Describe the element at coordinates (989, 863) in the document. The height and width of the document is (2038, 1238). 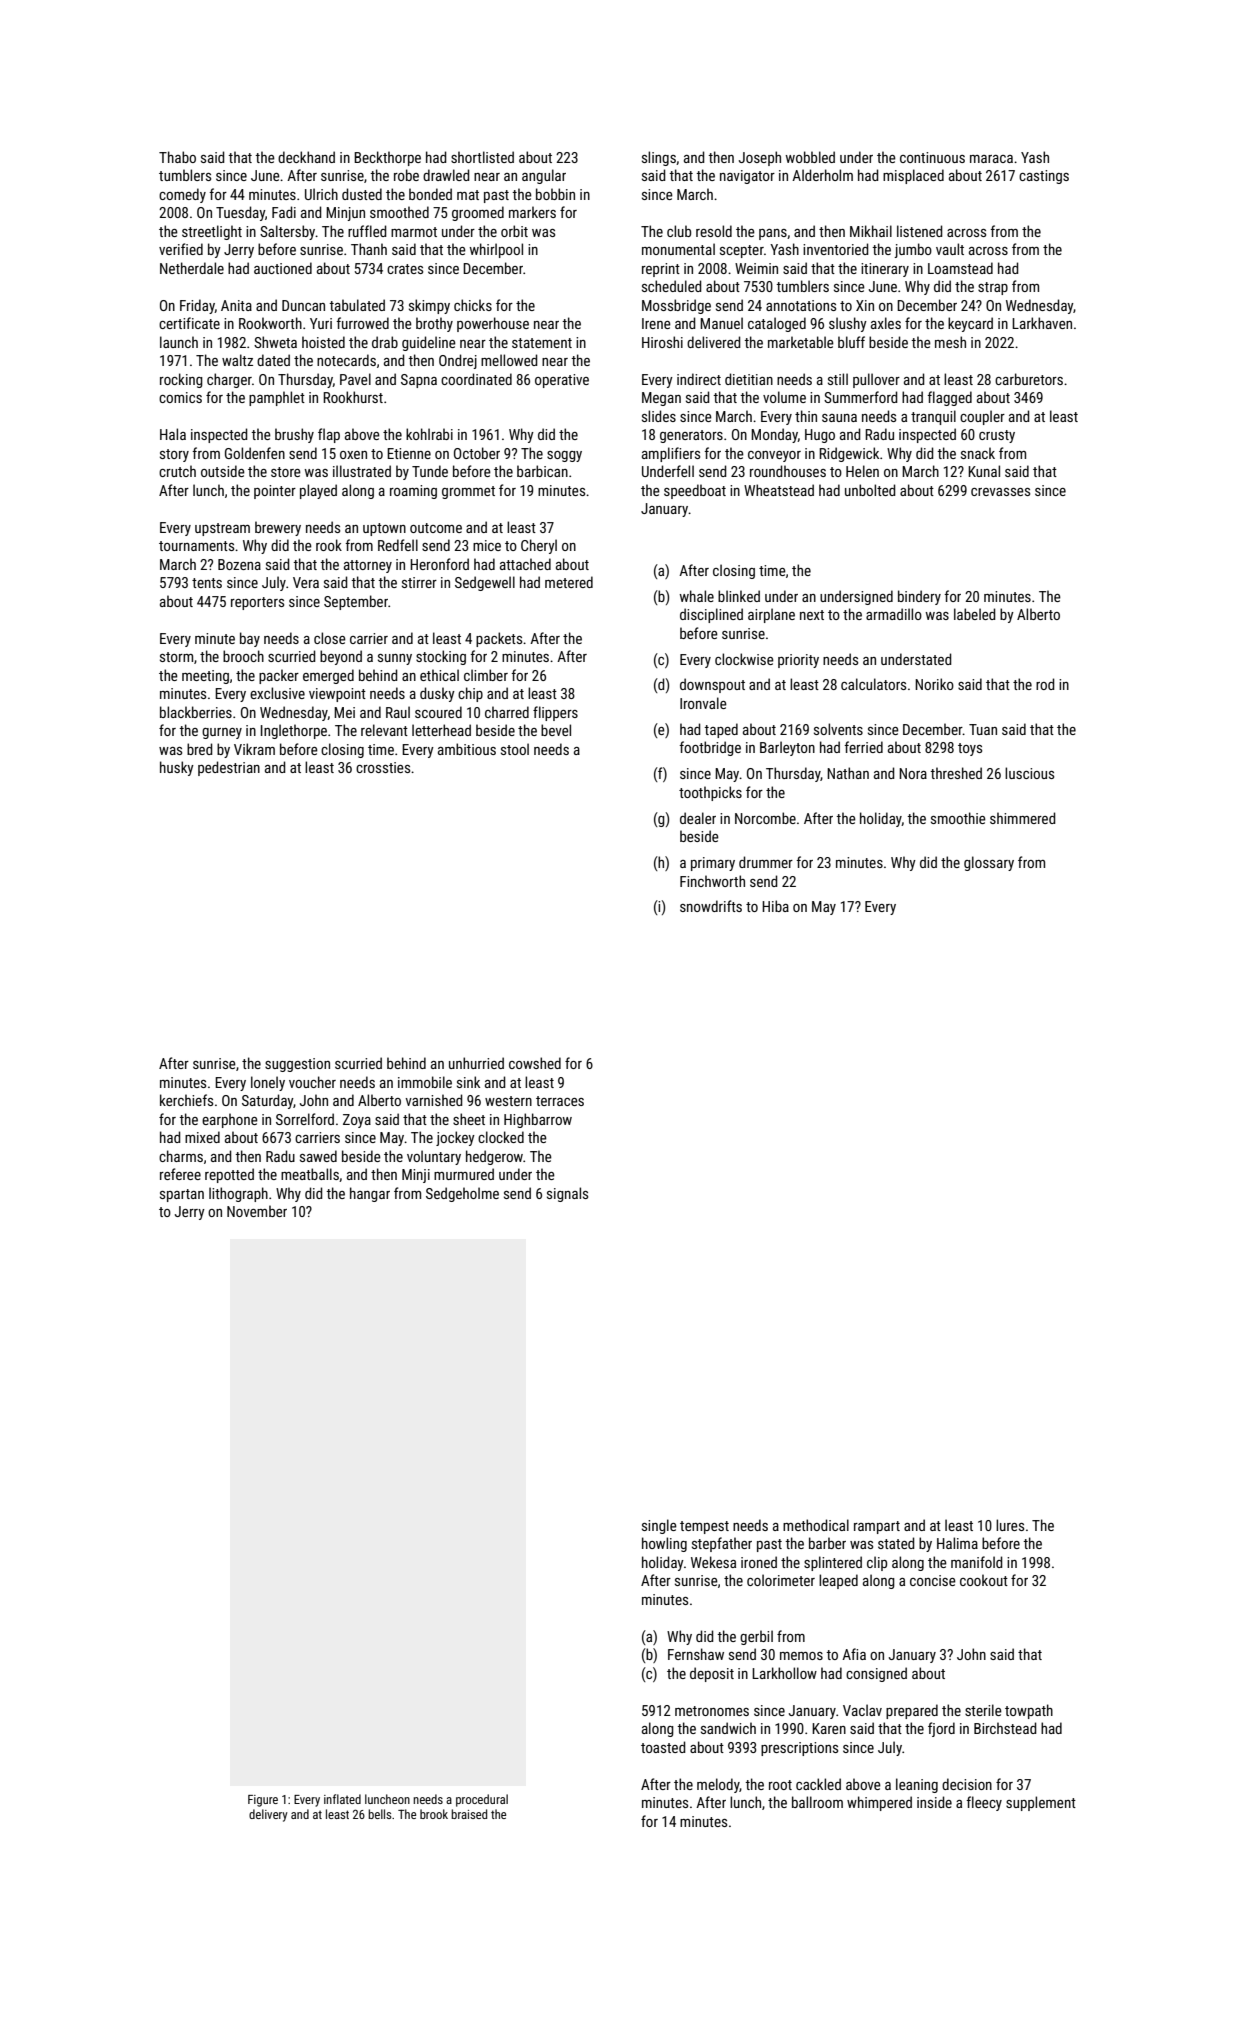
I see `glossary` at that location.
